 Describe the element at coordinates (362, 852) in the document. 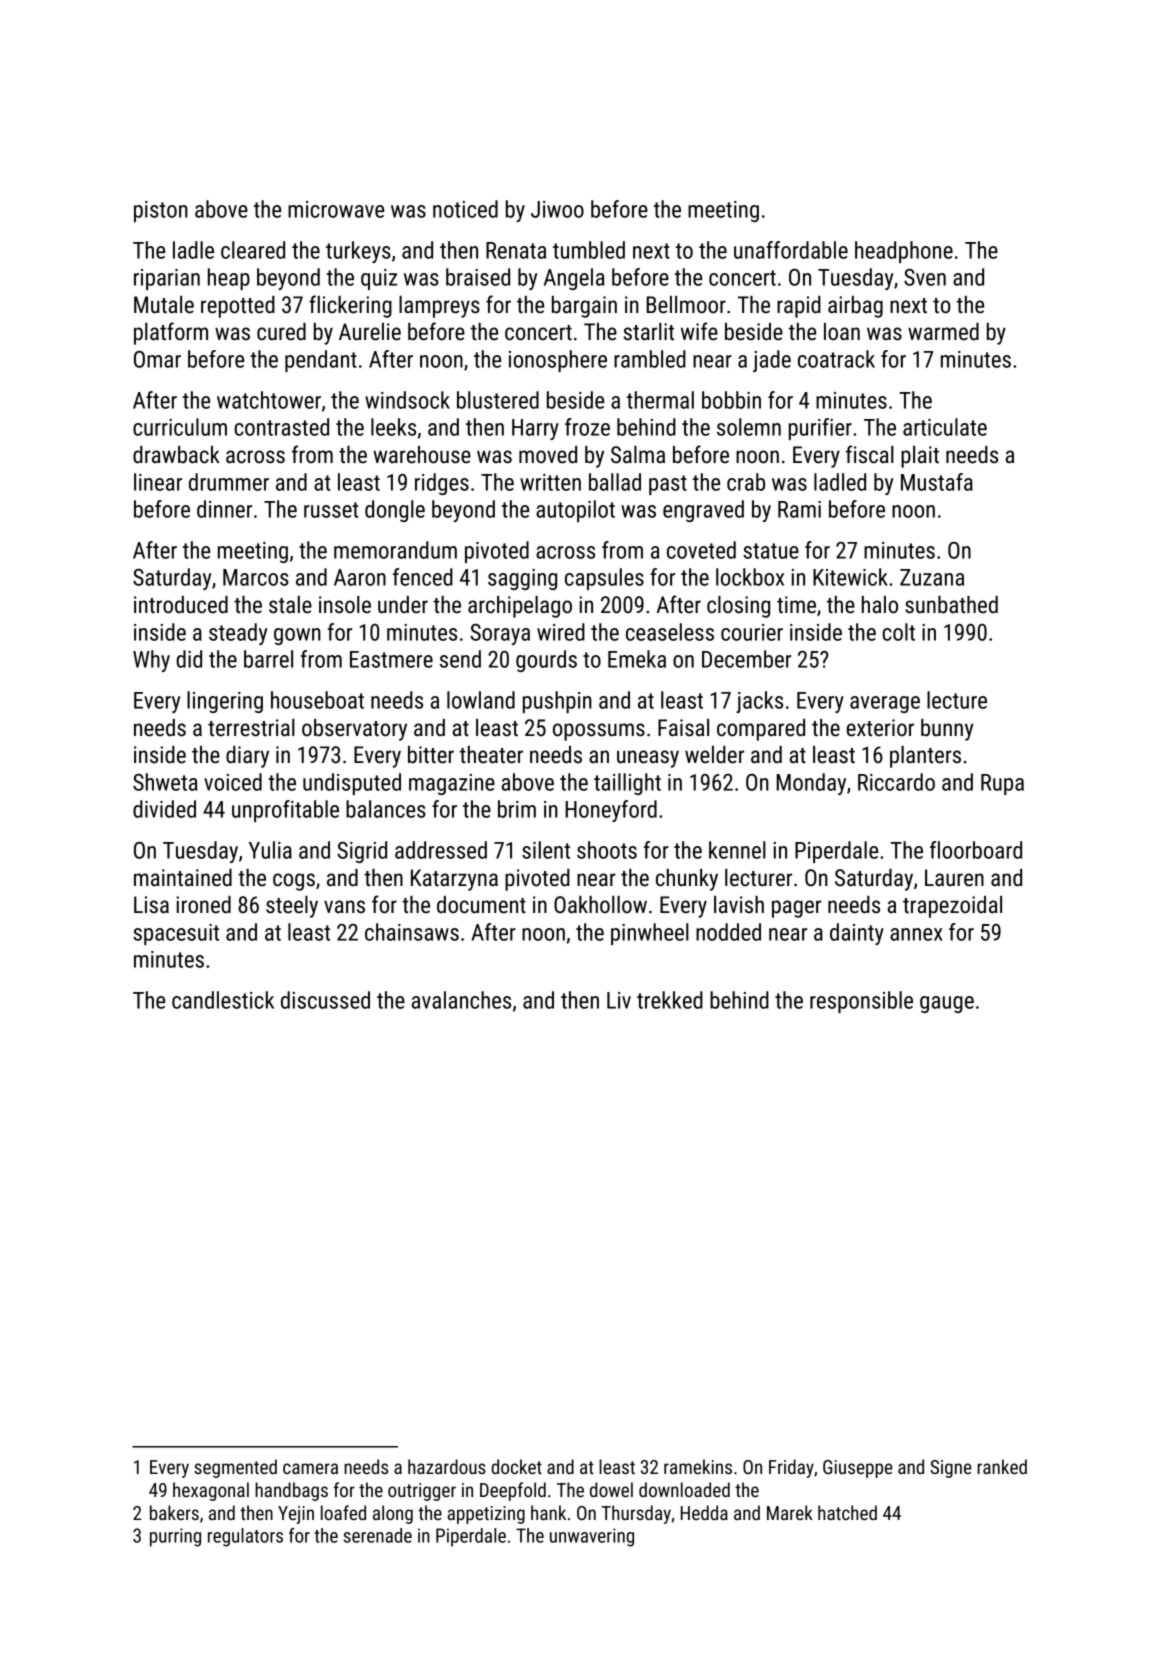

I see `Sigrid` at that location.
